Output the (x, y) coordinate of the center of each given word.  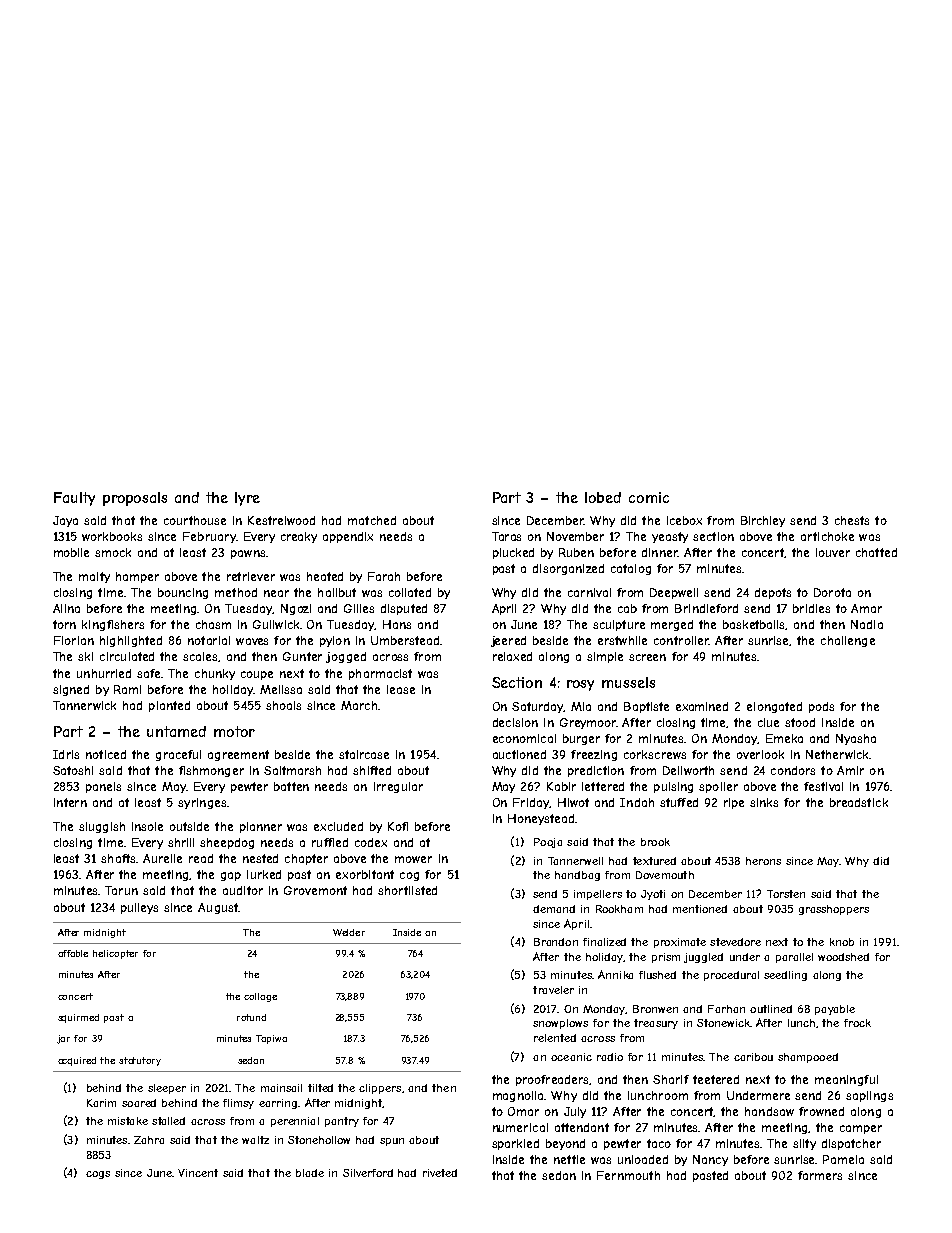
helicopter (115, 954)
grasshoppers (834, 910)
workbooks (112, 536)
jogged (346, 657)
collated (410, 592)
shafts (118, 858)
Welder (349, 932)
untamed (176, 731)
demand (554, 909)
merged (672, 625)
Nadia (867, 624)
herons (763, 861)
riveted (440, 1173)
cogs (98, 1175)
